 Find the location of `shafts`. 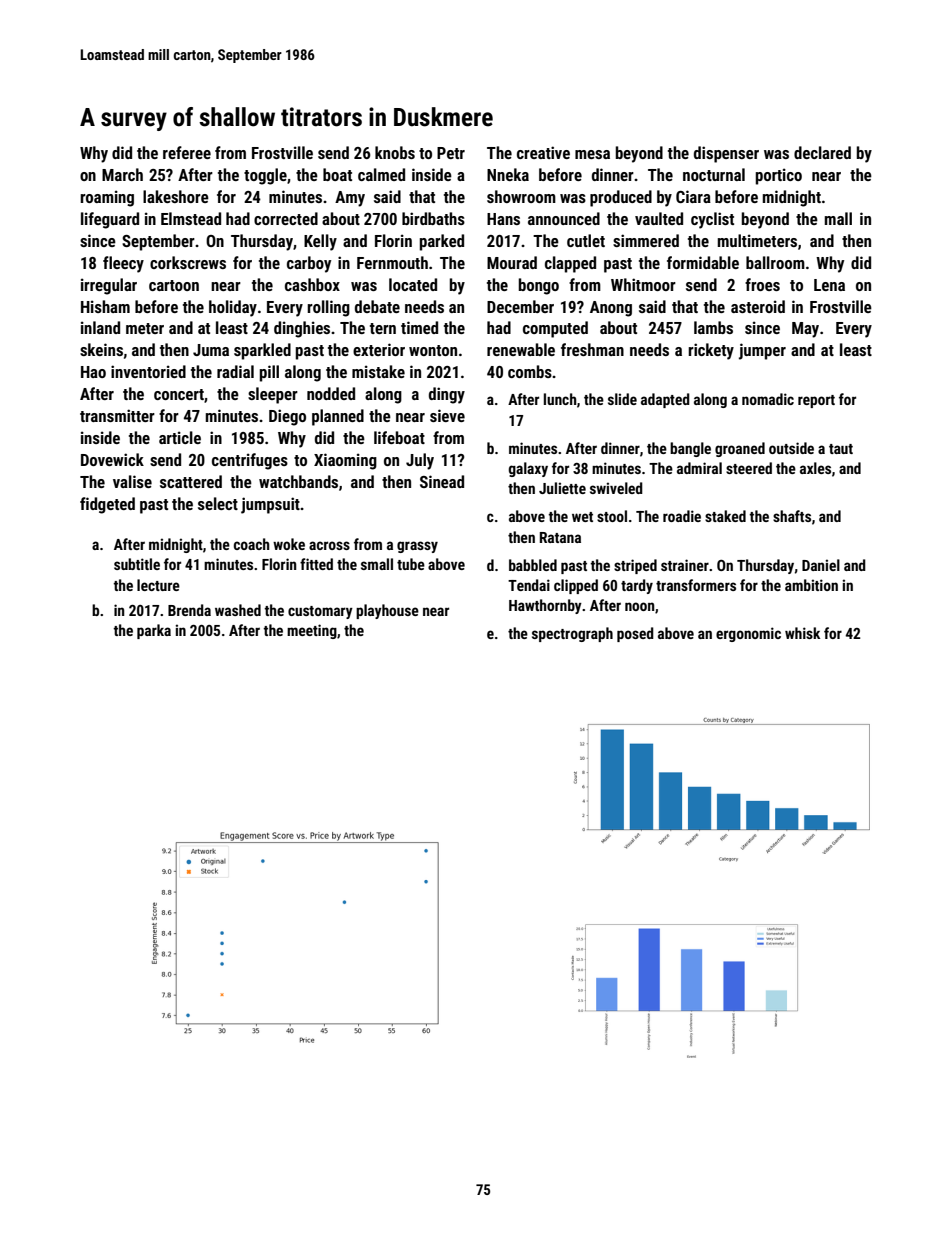

shafts is located at coordinates (792, 516).
